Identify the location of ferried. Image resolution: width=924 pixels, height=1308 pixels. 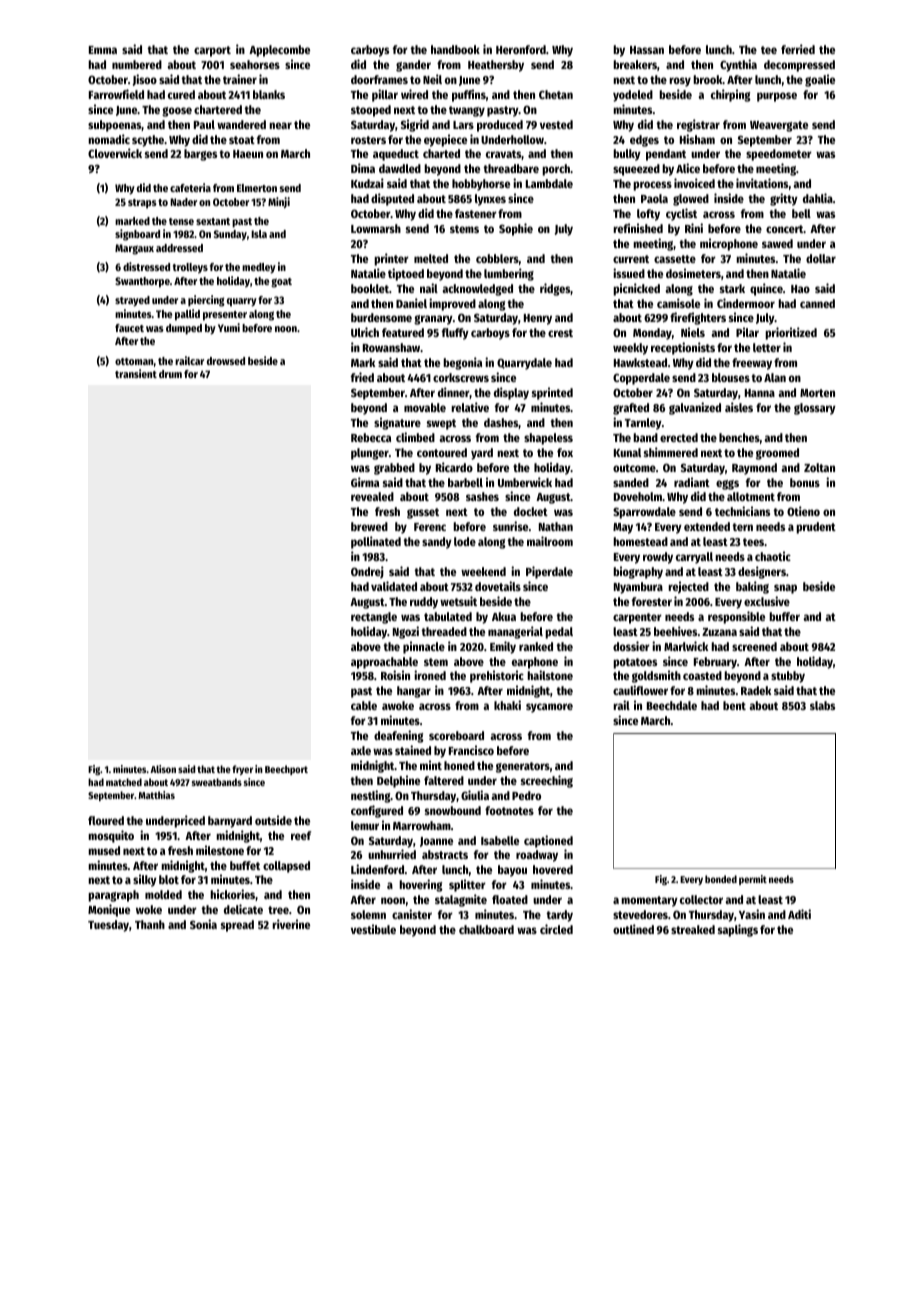
(798, 49).
